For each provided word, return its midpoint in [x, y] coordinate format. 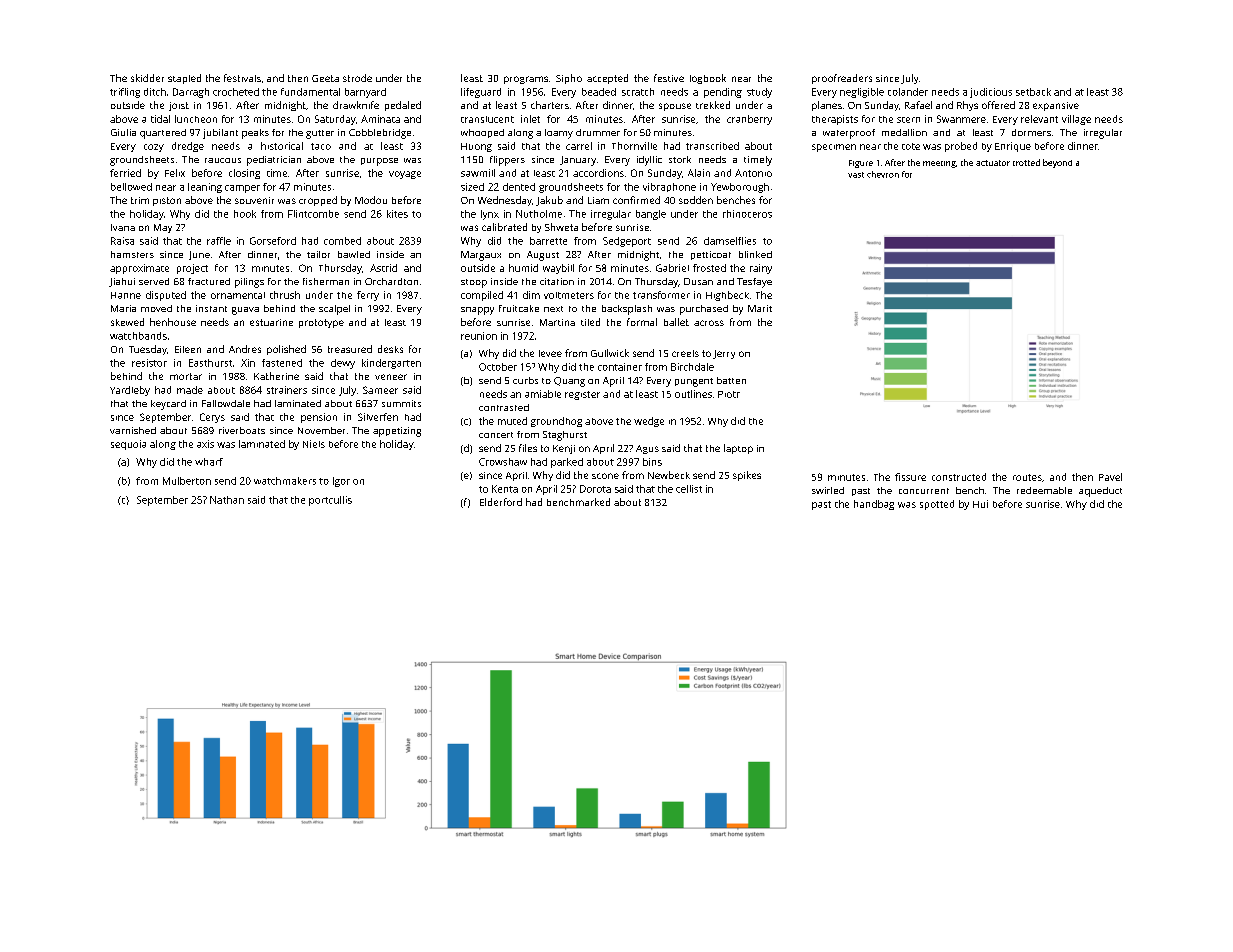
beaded [599, 92]
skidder [147, 78]
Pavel [1110, 477]
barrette [548, 241]
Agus [647, 449]
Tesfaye [754, 283]
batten [731, 380]
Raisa [122, 241]
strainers [287, 390]
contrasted [504, 407]
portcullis [330, 501]
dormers [1031, 132]
